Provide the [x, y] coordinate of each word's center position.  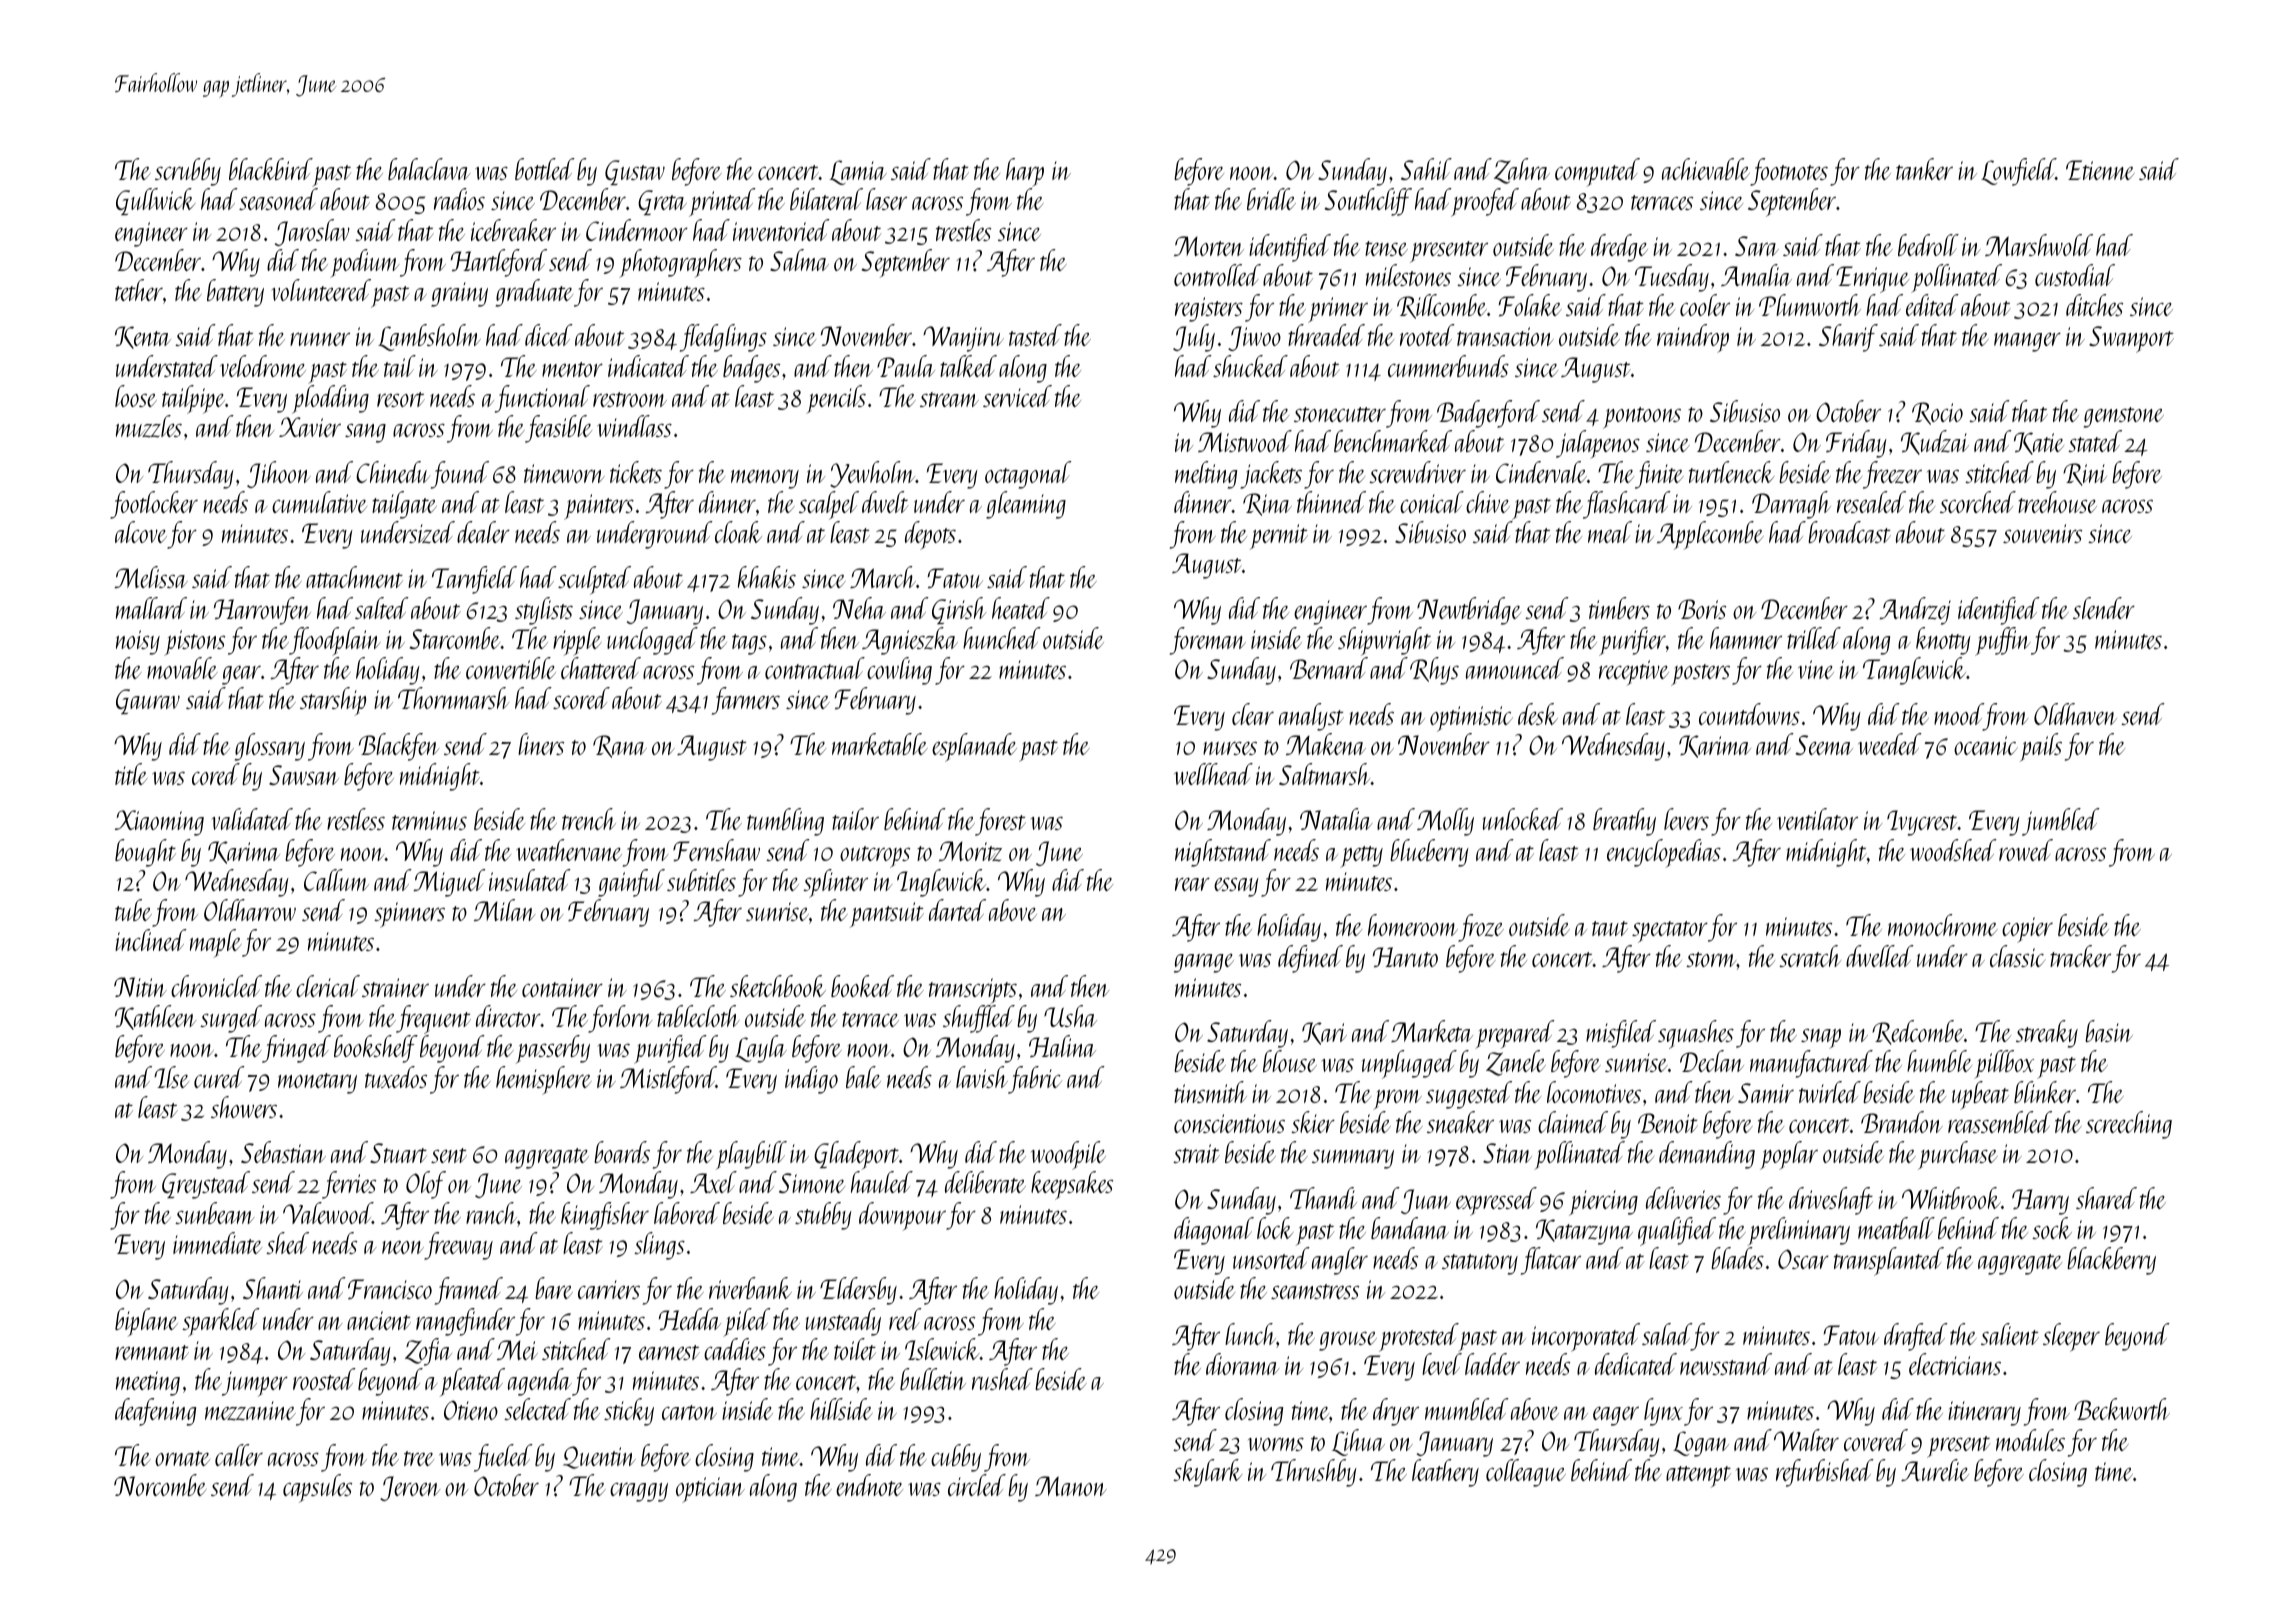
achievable [1706, 169]
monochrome [1943, 925]
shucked [1250, 366]
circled [977, 1485]
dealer [483, 532]
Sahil [1426, 169]
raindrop [1693, 338]
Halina [1062, 1046]
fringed [296, 1049]
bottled [545, 169]
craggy [639, 1492]
